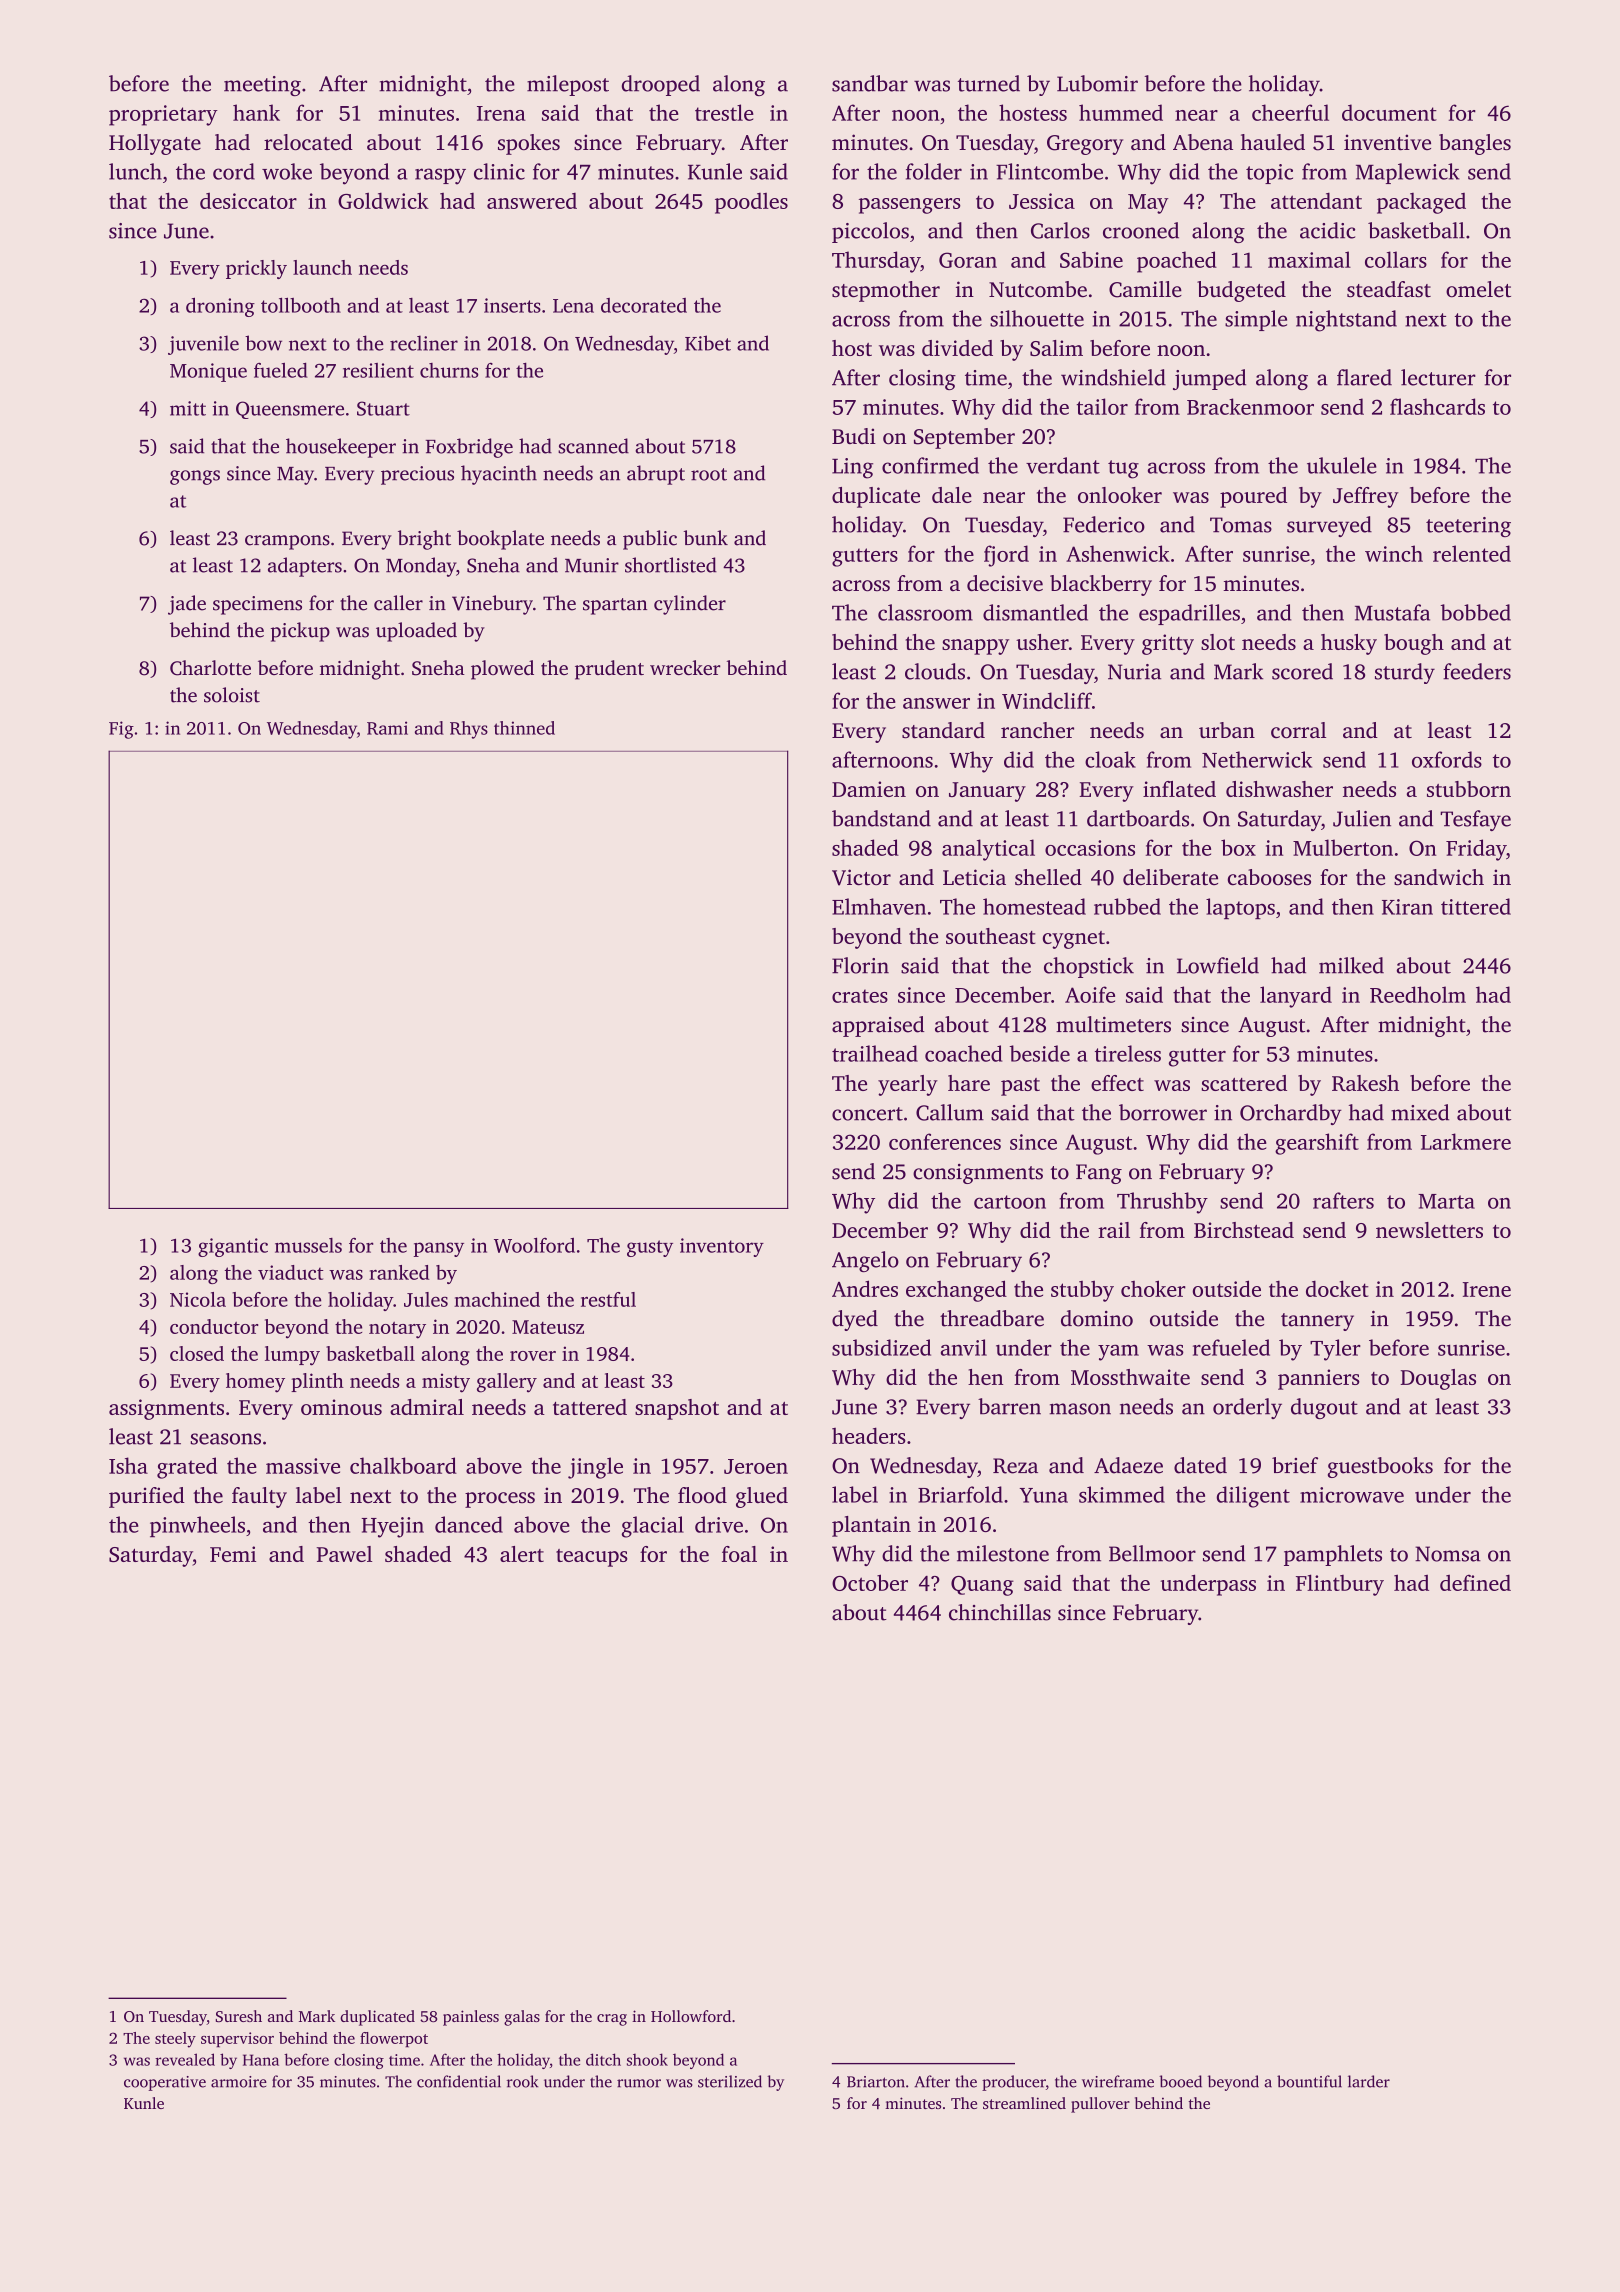 The image size is (1620, 2292). What do you see at coordinates (469, 730) in the screenshot?
I see `Rhys` at bounding box center [469, 730].
